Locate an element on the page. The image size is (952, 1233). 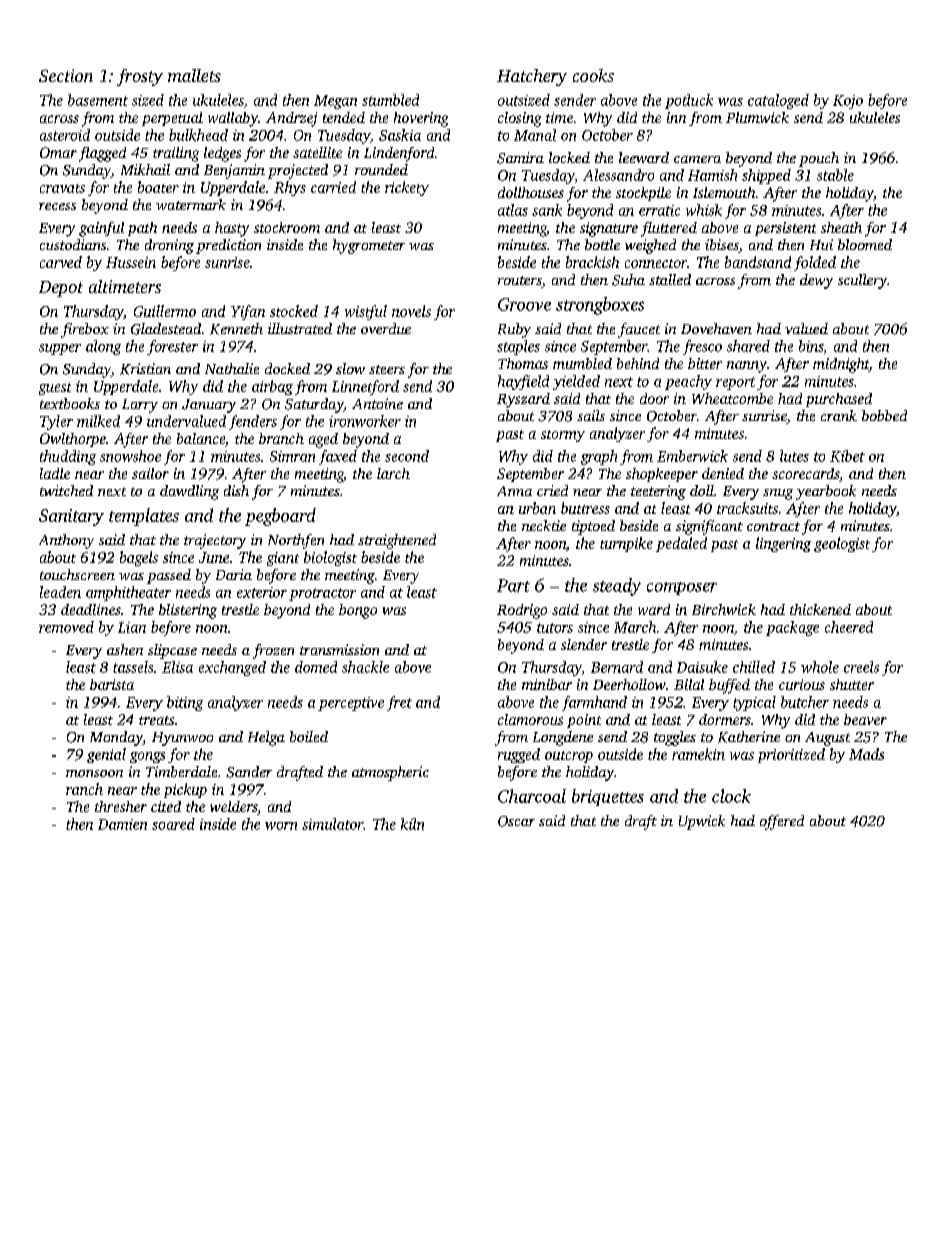
necktie is located at coordinates (544, 525).
